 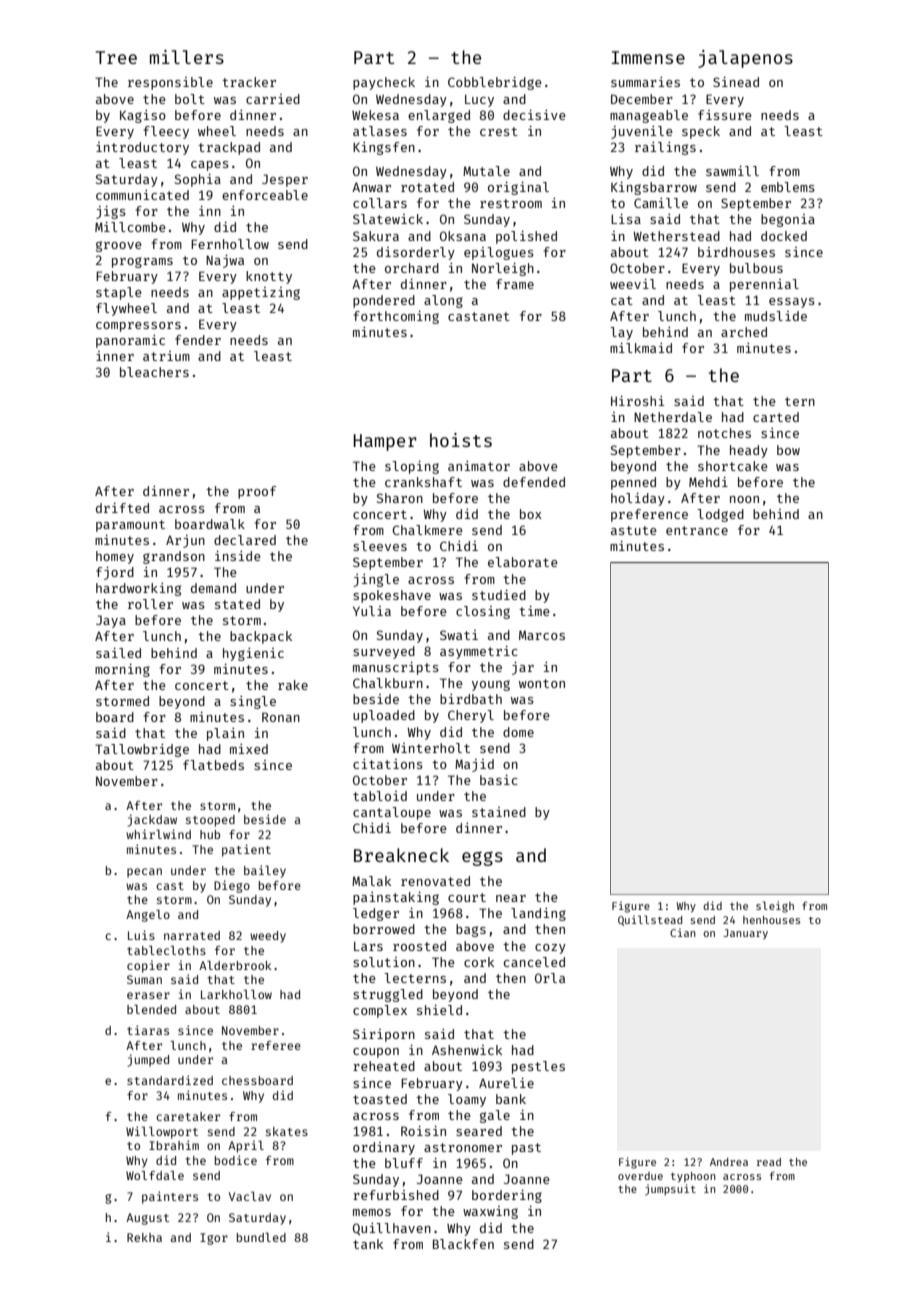 What do you see at coordinates (122, 670) in the screenshot?
I see `morning` at bounding box center [122, 670].
